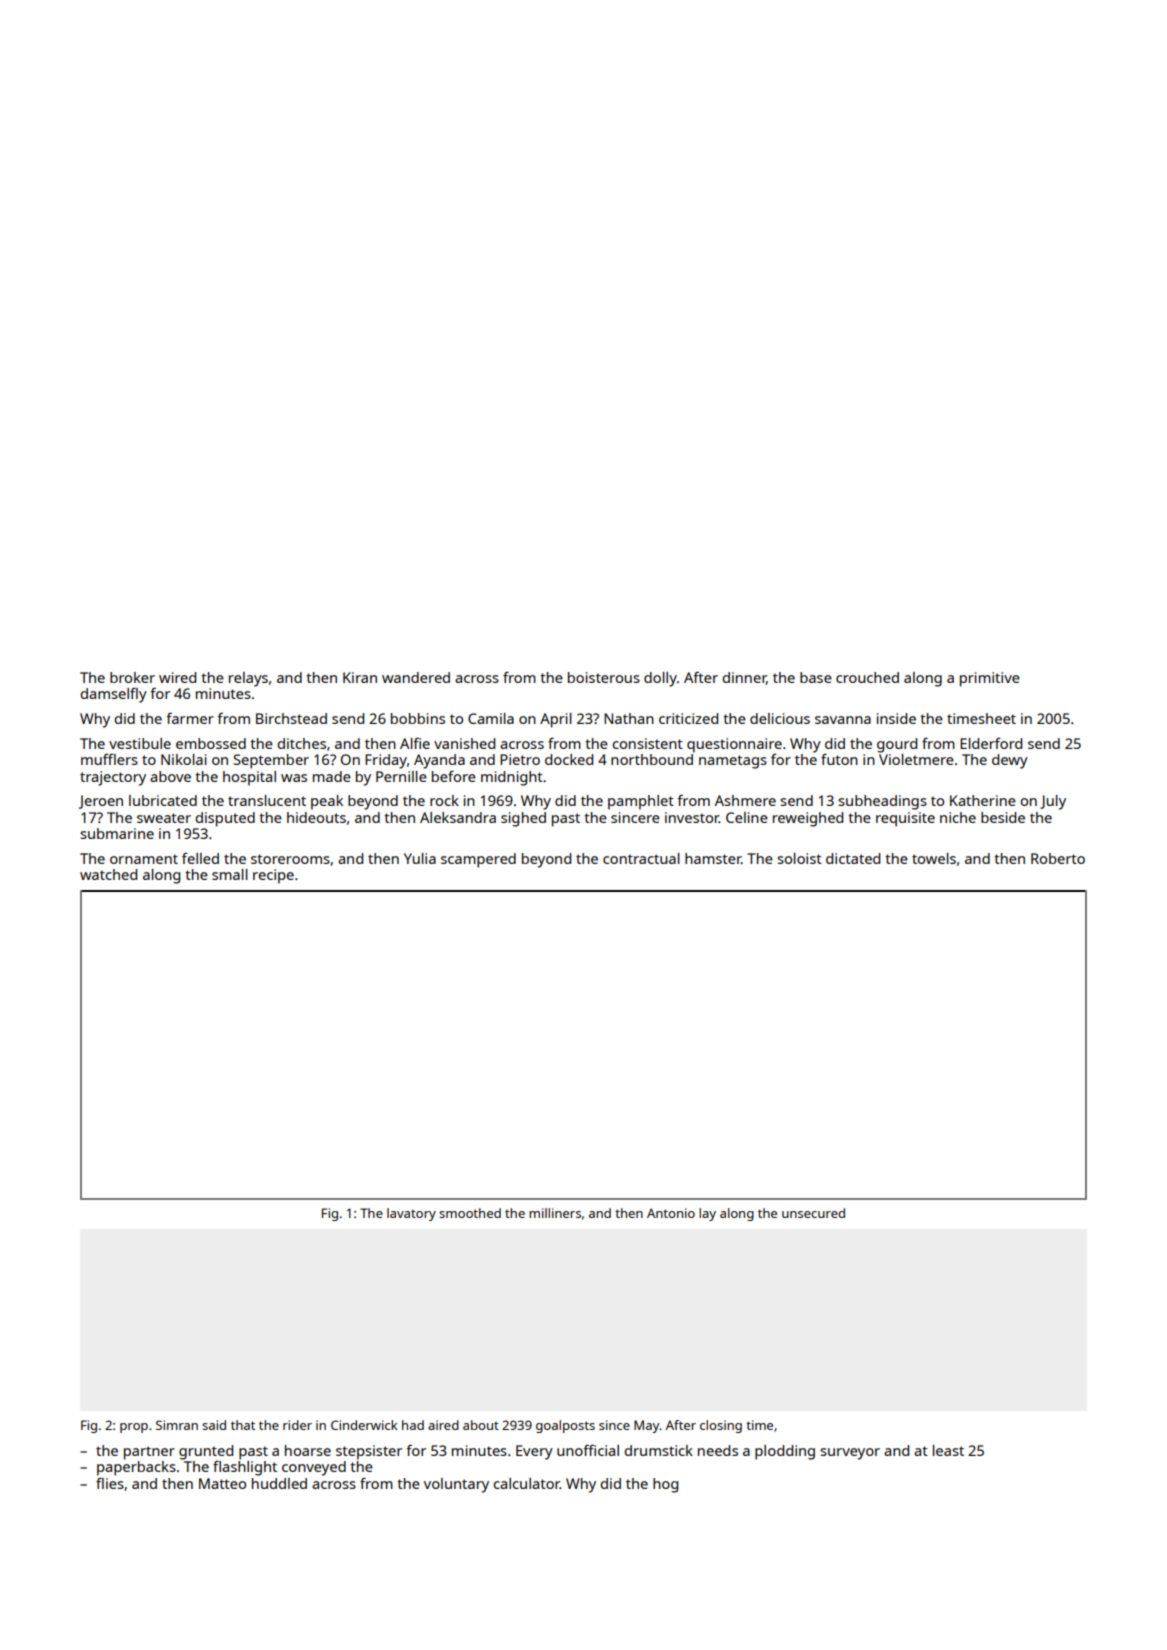 This screenshot has width=1167, height=1650. Describe the element at coordinates (470, 1213) in the screenshot. I see `smoothed` at that location.
